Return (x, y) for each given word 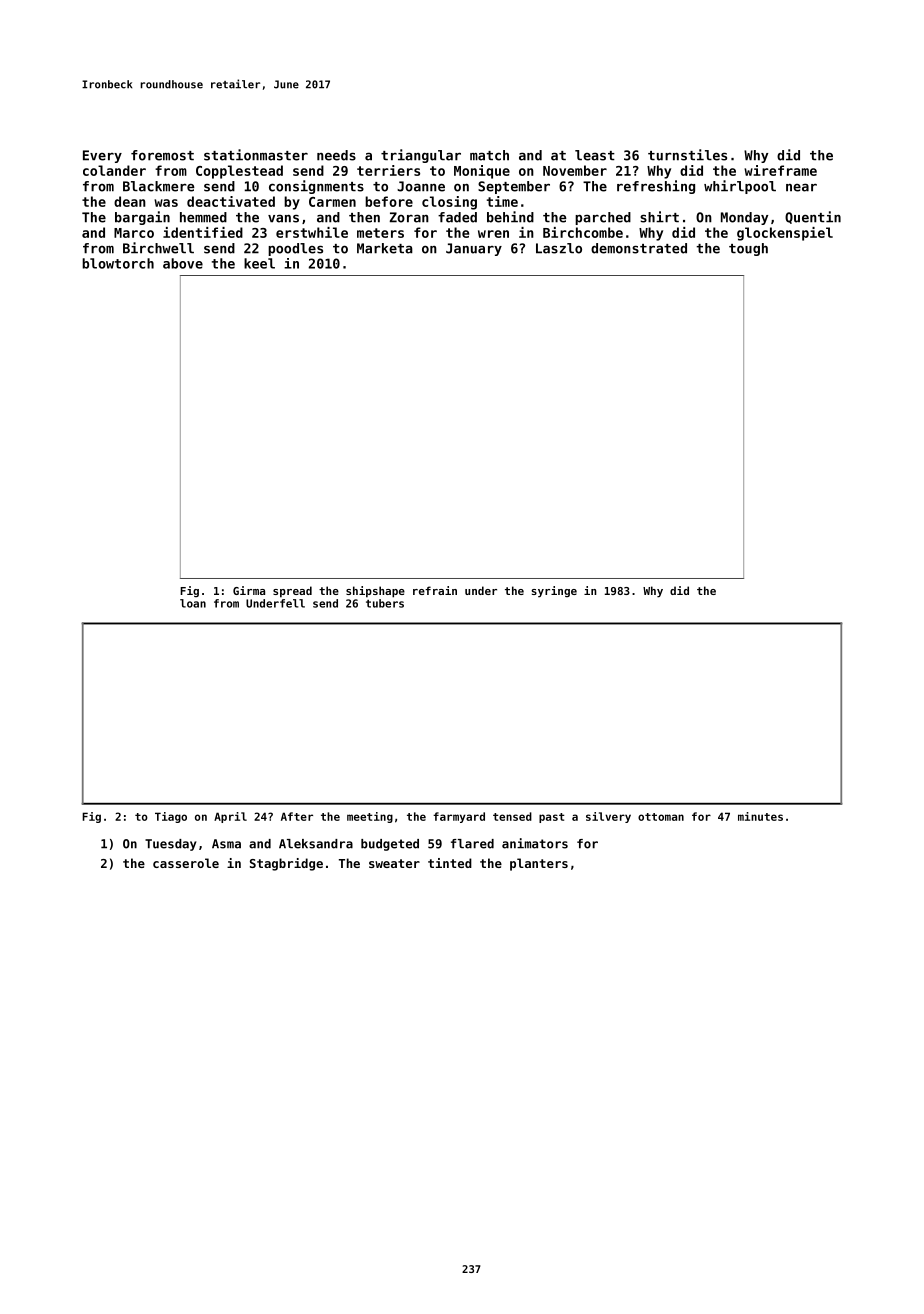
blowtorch (118, 263)
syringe (554, 592)
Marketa (385, 248)
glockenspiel (785, 234)
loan (193, 603)
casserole (186, 863)
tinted (450, 863)
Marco (134, 233)
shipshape (375, 592)
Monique (482, 172)
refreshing (656, 187)
